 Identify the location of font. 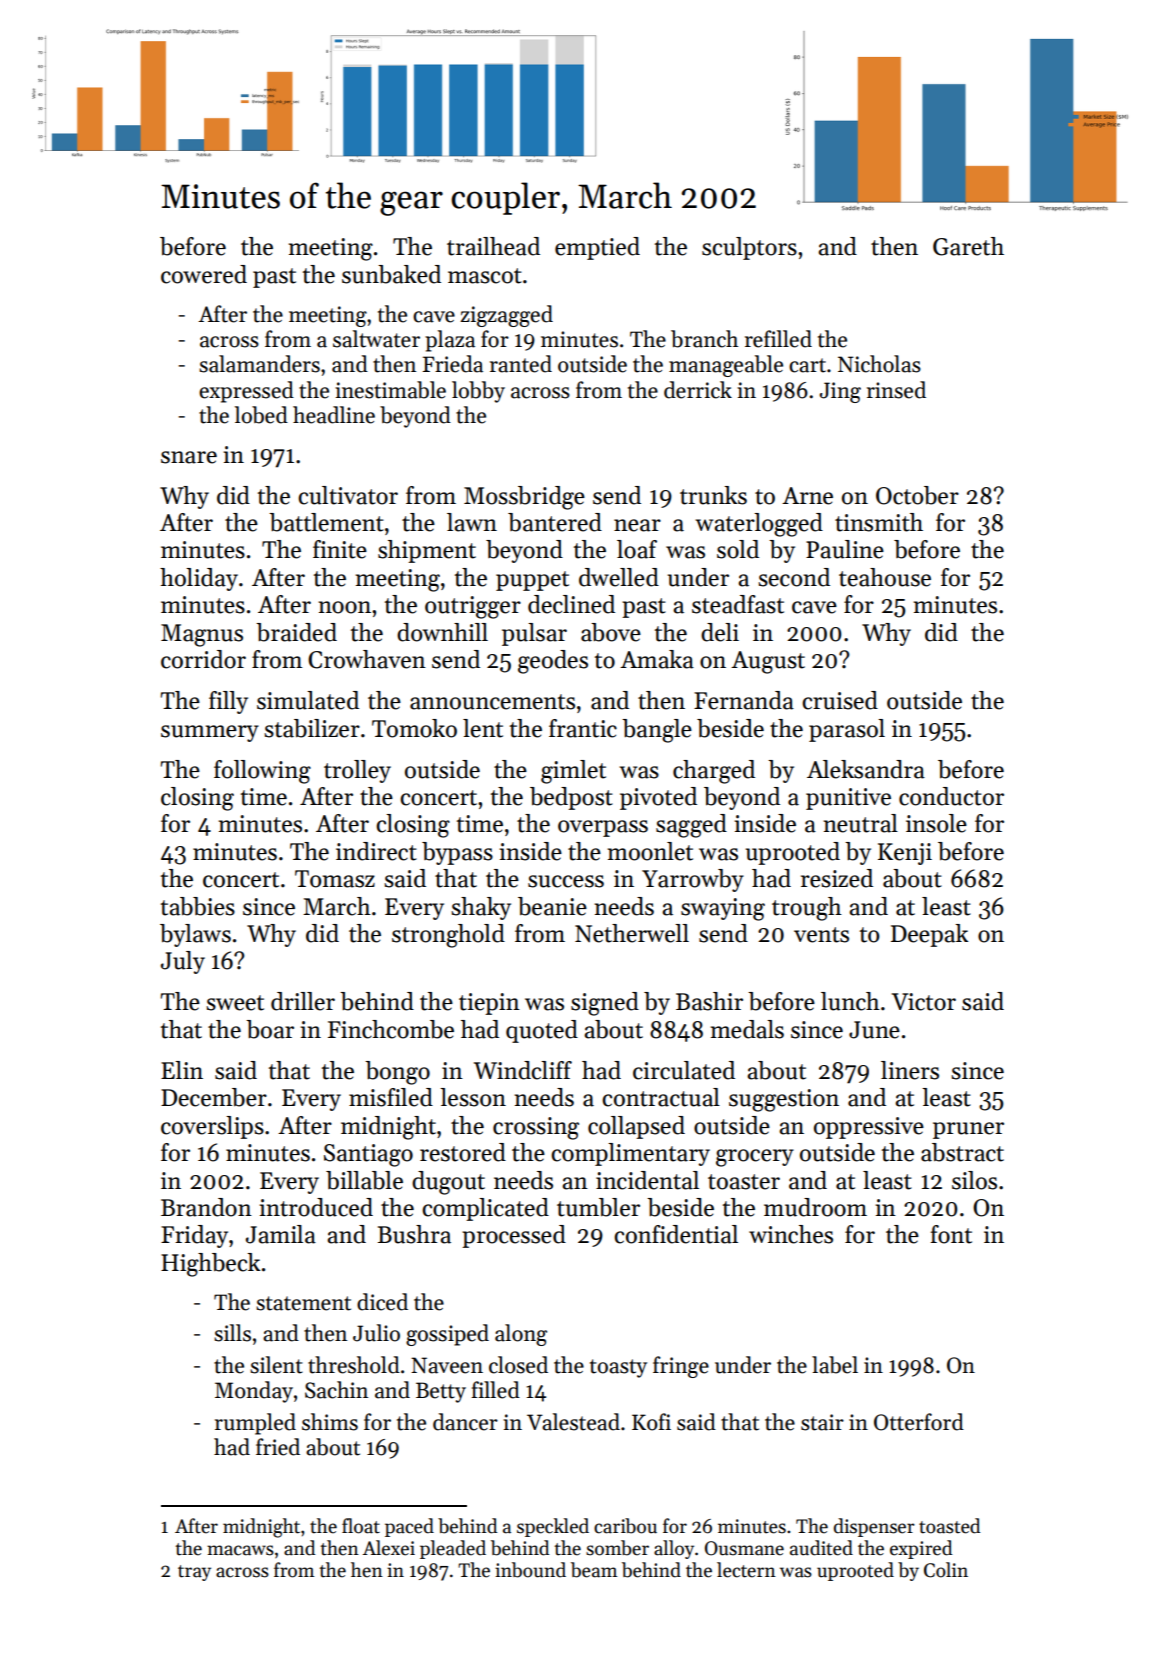
(951, 1234).
